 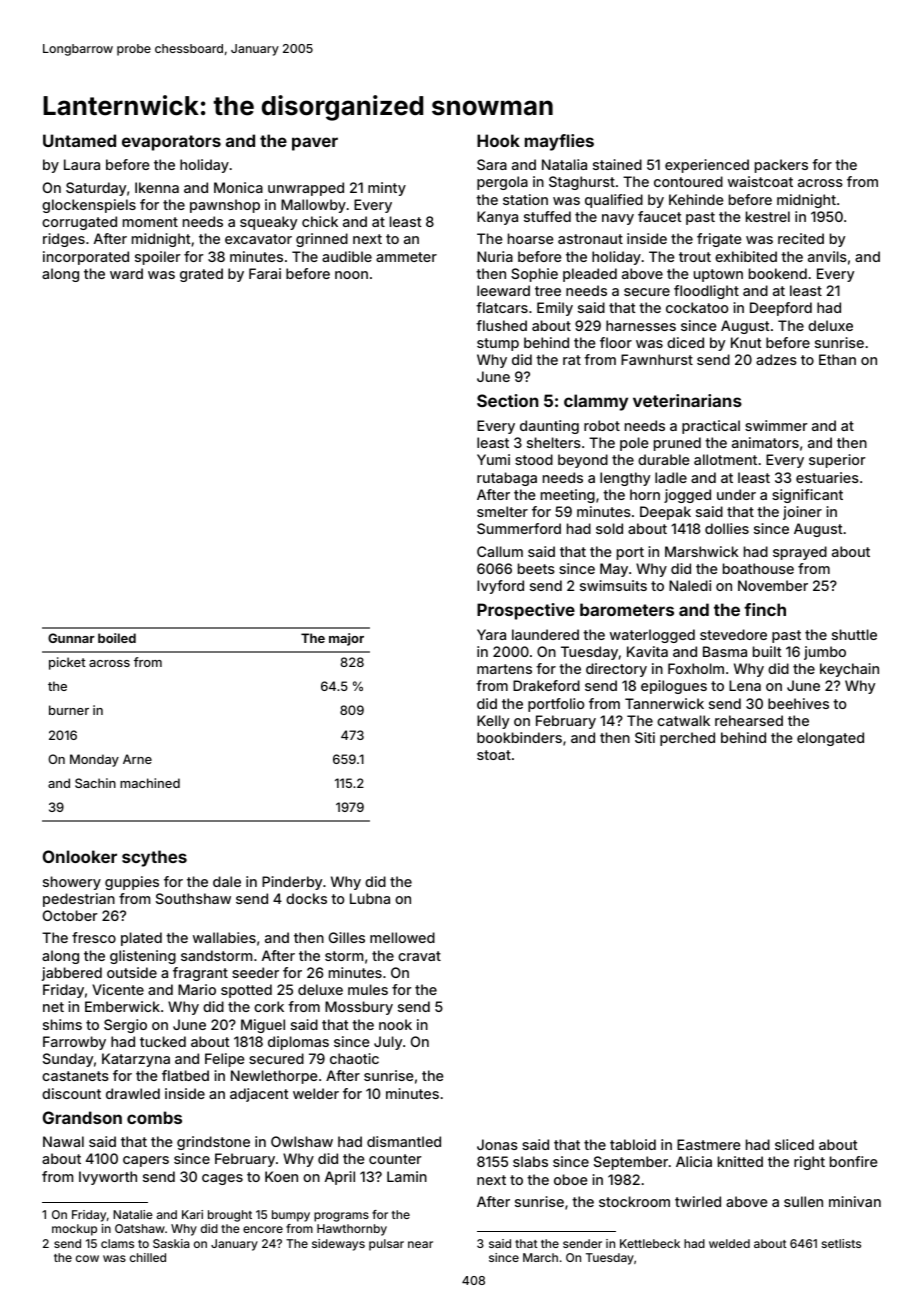 What do you see at coordinates (498, 140) in the page?
I see `Hook` at bounding box center [498, 140].
